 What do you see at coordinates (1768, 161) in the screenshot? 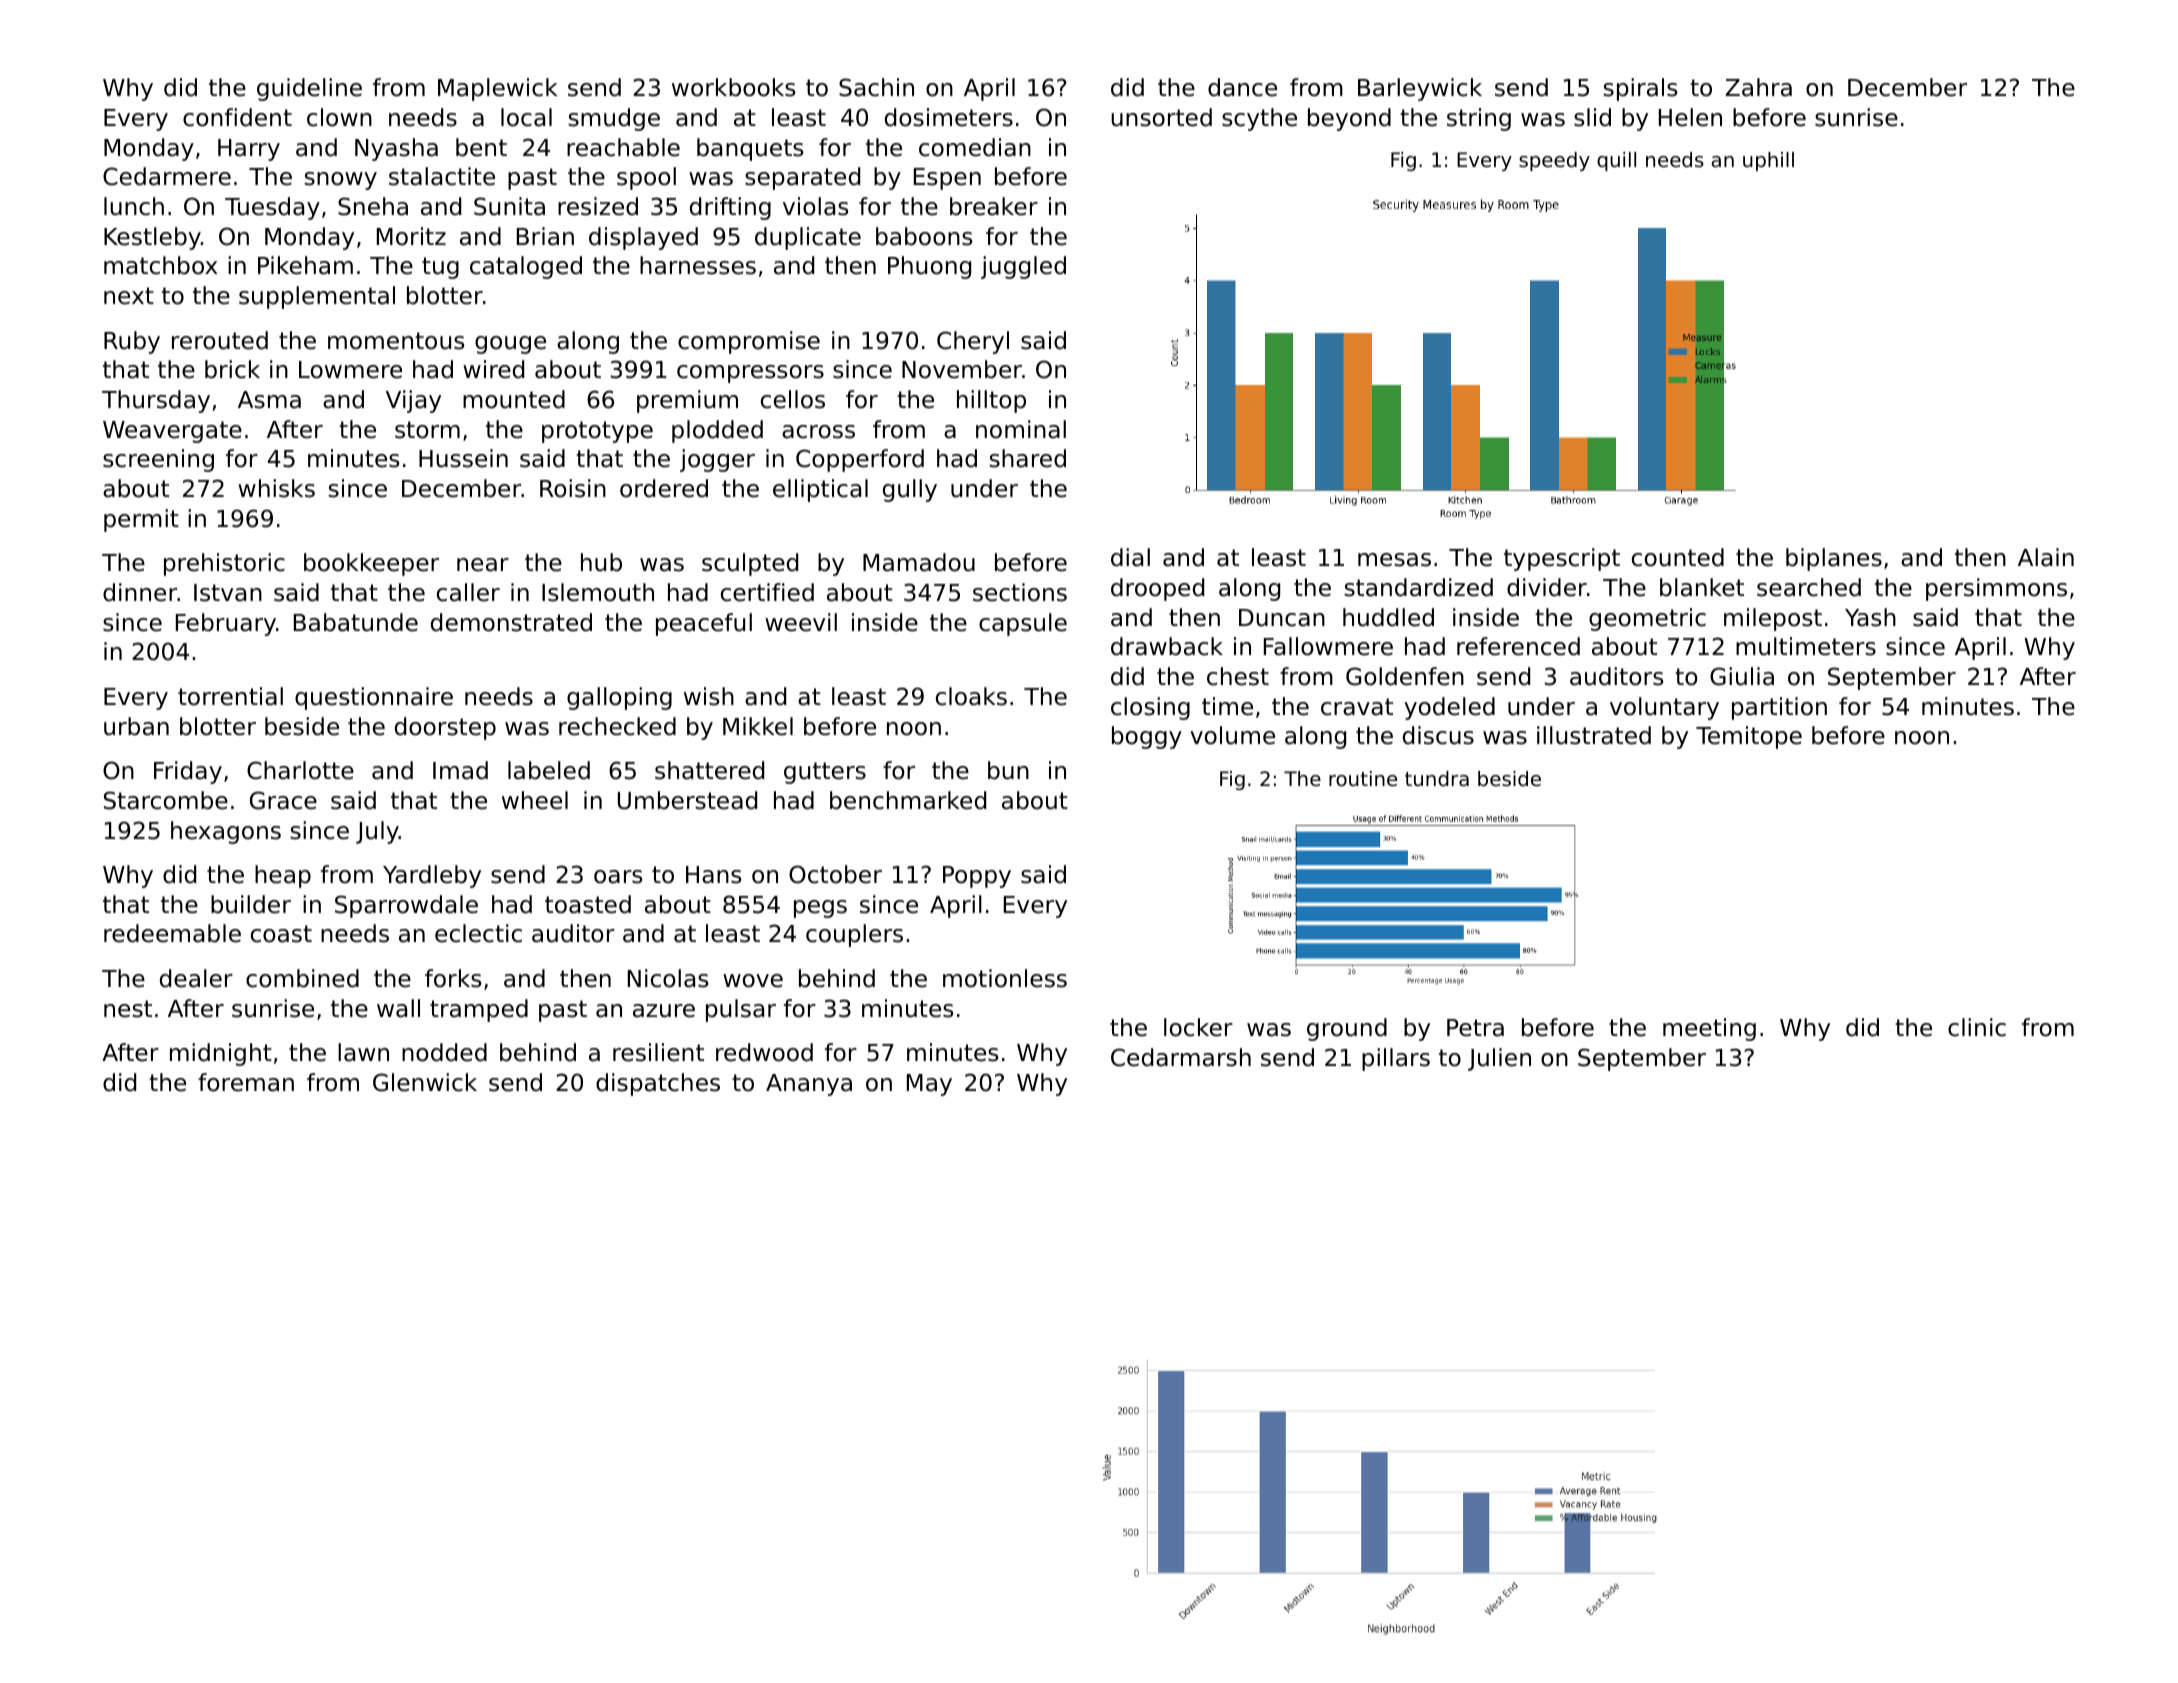
I see `uphill` at bounding box center [1768, 161].
